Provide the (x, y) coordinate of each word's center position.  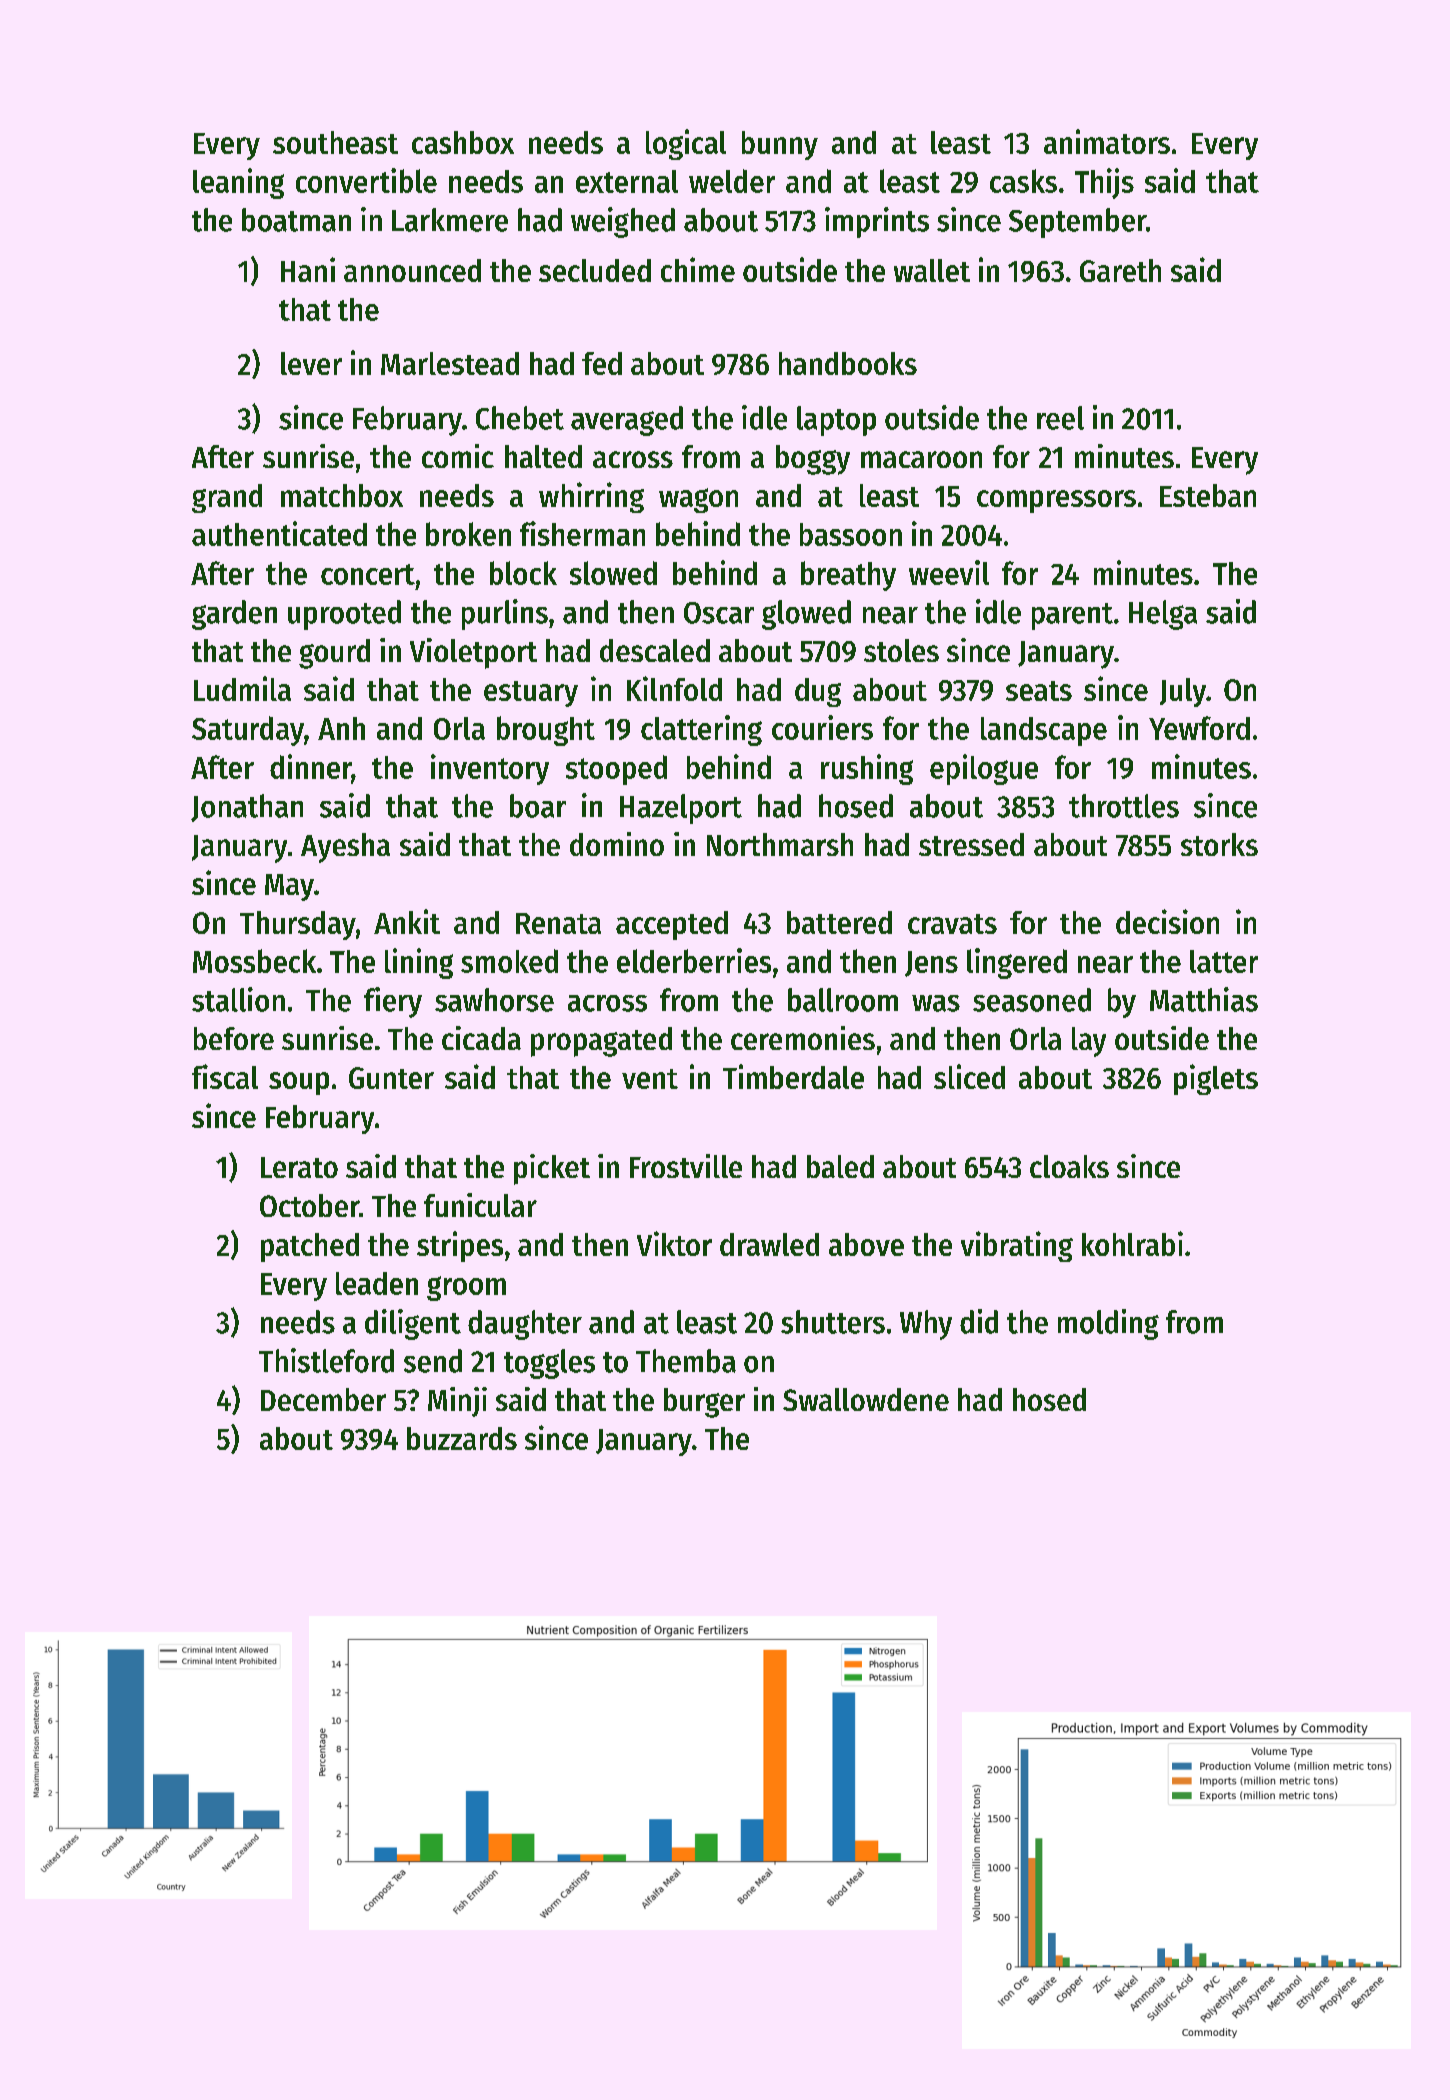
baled (840, 1166)
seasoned (1032, 1000)
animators (1107, 141)
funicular (480, 1205)
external (627, 181)
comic (458, 456)
